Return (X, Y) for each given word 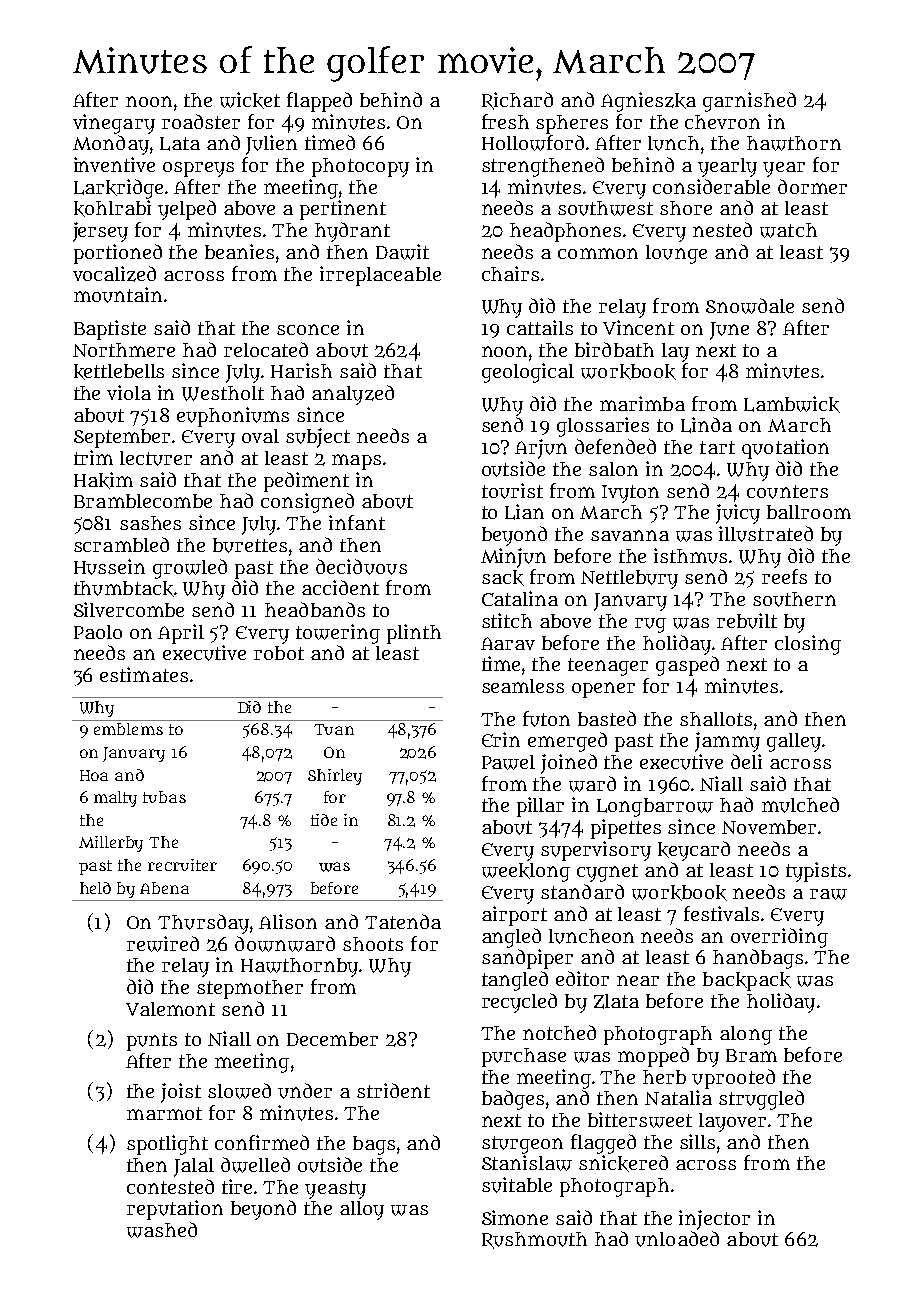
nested (722, 229)
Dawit (402, 252)
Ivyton (630, 494)
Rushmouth (534, 1240)
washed (162, 1230)
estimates (144, 674)
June (729, 331)
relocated (266, 349)
